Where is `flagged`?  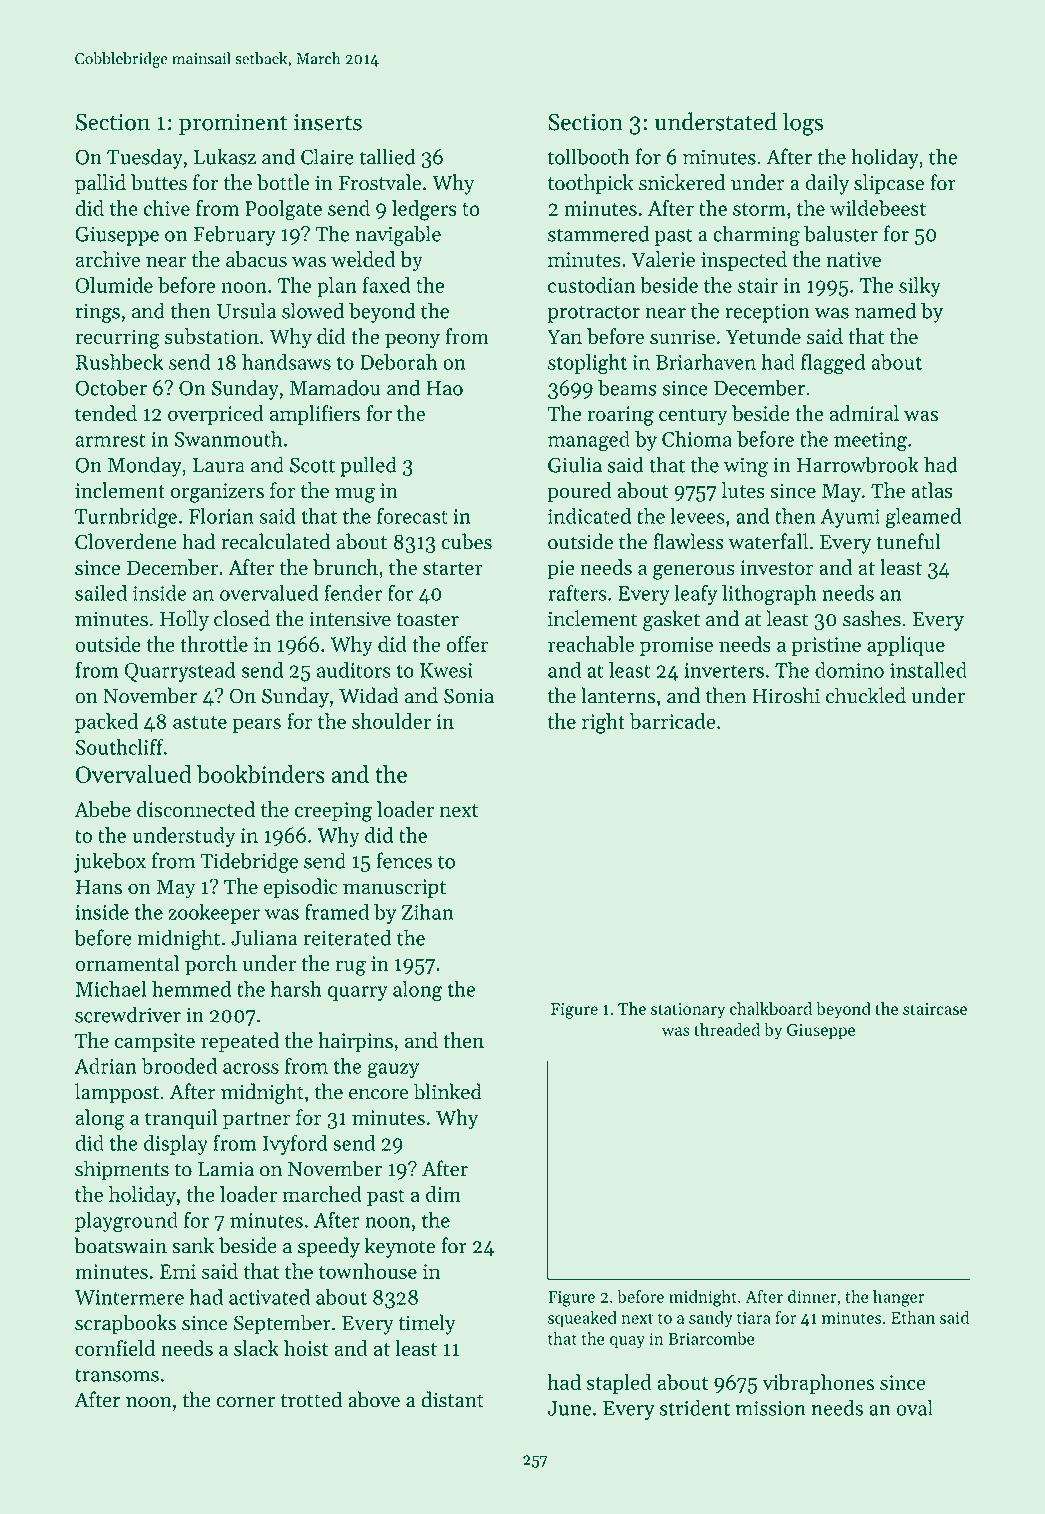 flagged is located at coordinates (833, 364).
